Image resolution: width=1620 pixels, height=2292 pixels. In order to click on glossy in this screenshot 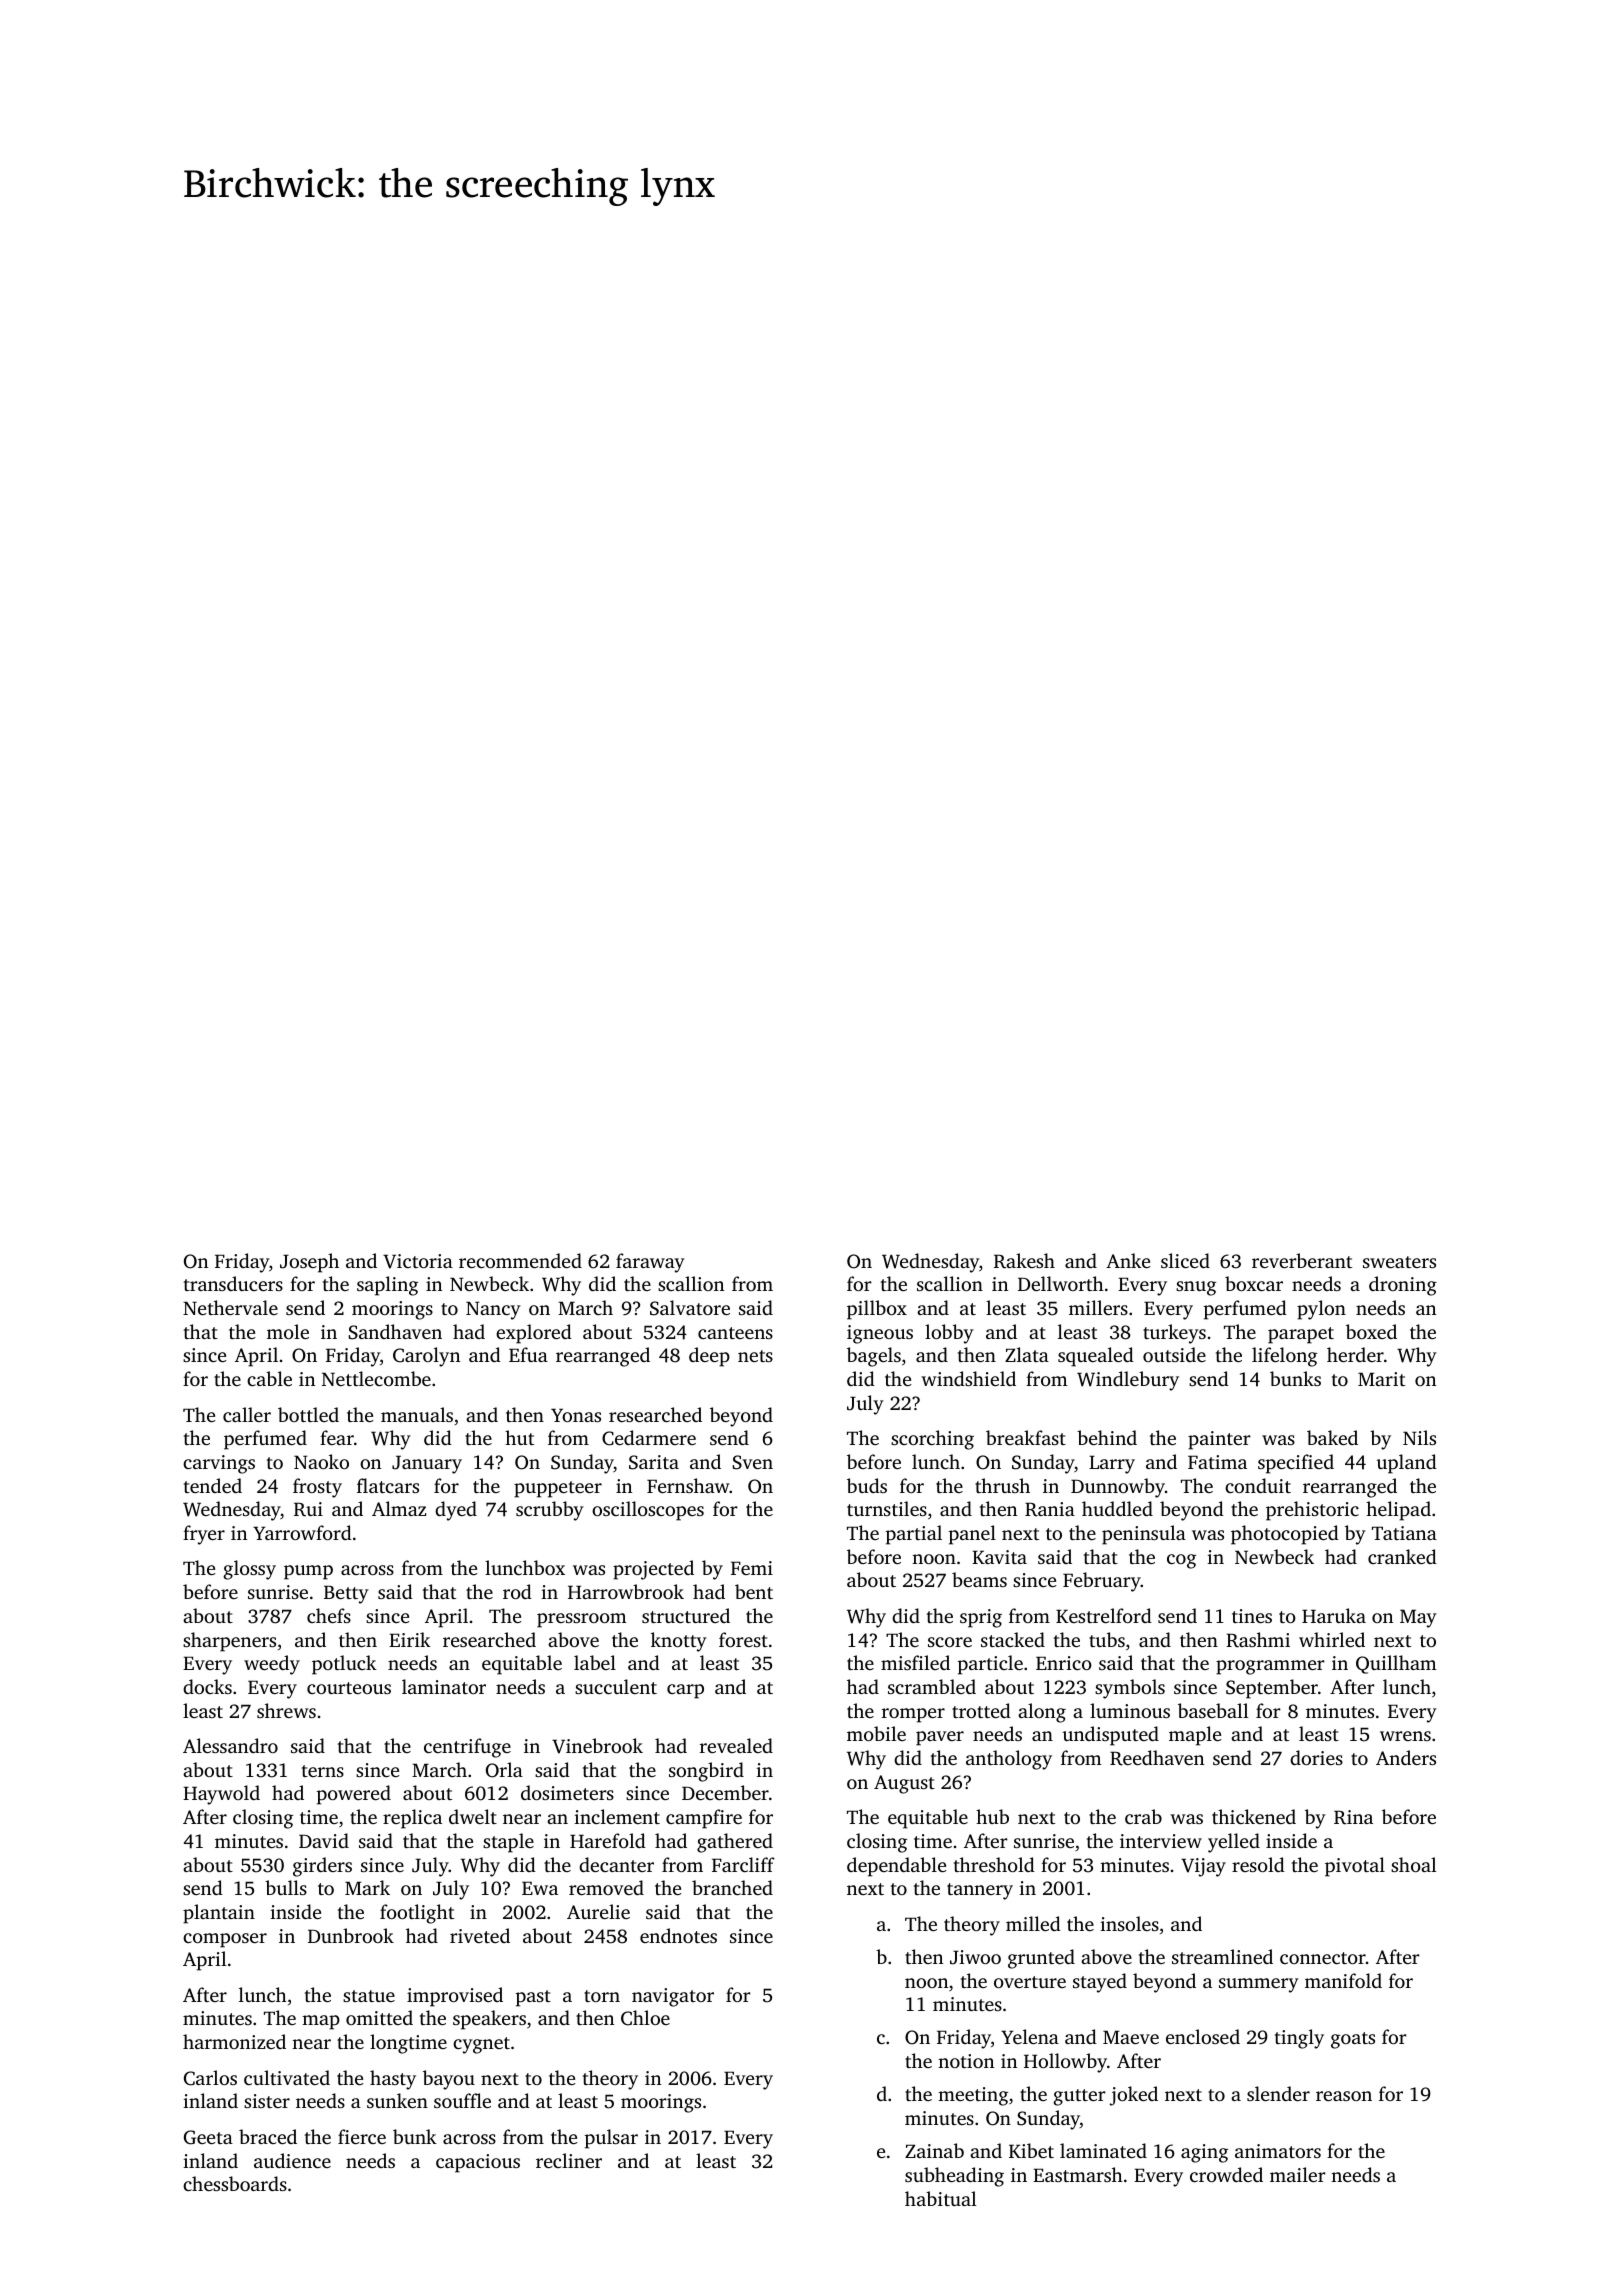, I will do `click(249, 1570)`.
